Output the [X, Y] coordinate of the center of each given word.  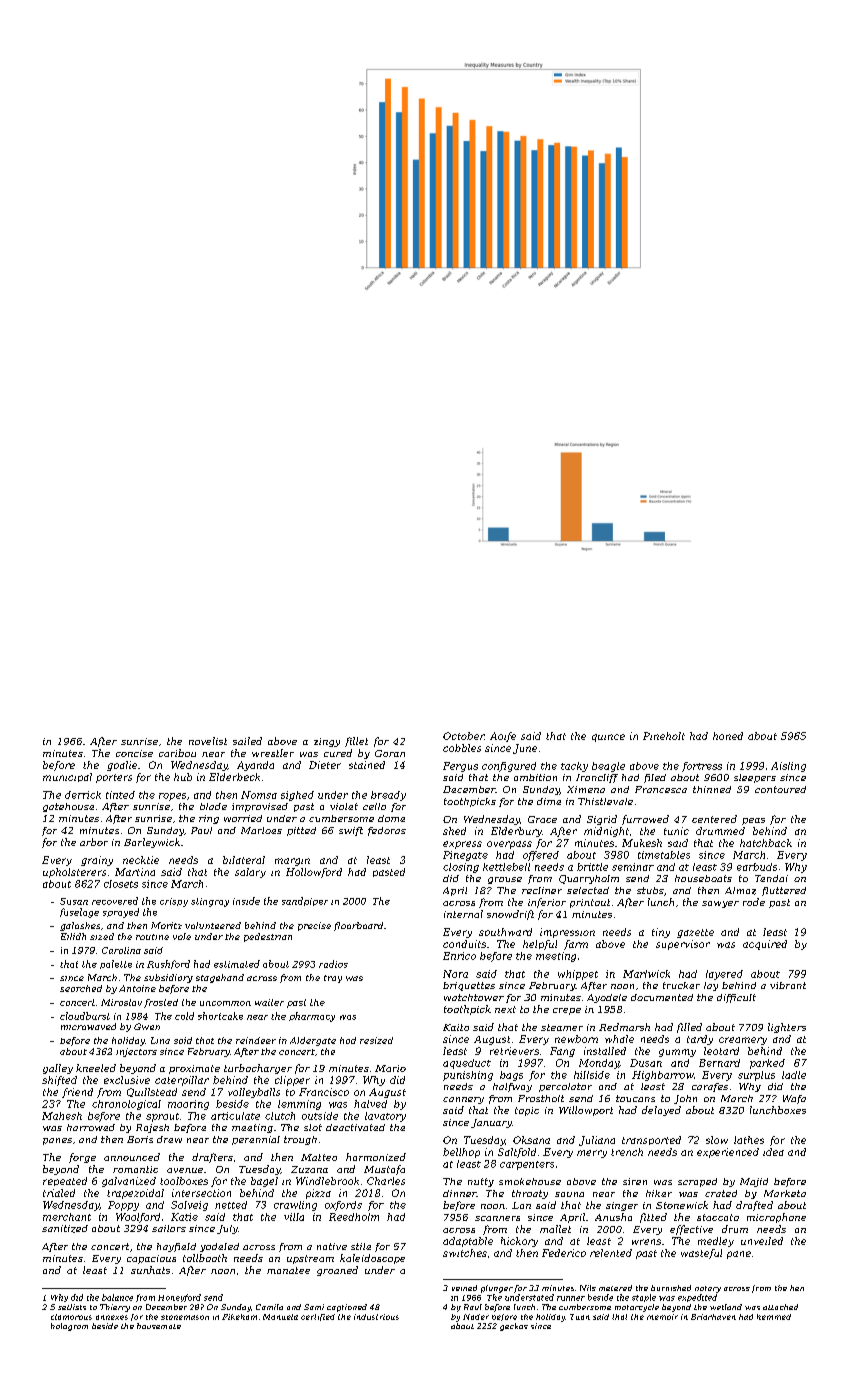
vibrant [788, 985]
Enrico [459, 956]
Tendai [771, 878]
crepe [567, 1011]
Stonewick [682, 1205]
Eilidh [73, 936]
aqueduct [467, 1064]
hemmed [774, 1317]
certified [318, 1317]
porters [114, 778]
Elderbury [516, 832]
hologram [69, 1327]
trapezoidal [135, 1194]
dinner [460, 1193]
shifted [59, 1081]
